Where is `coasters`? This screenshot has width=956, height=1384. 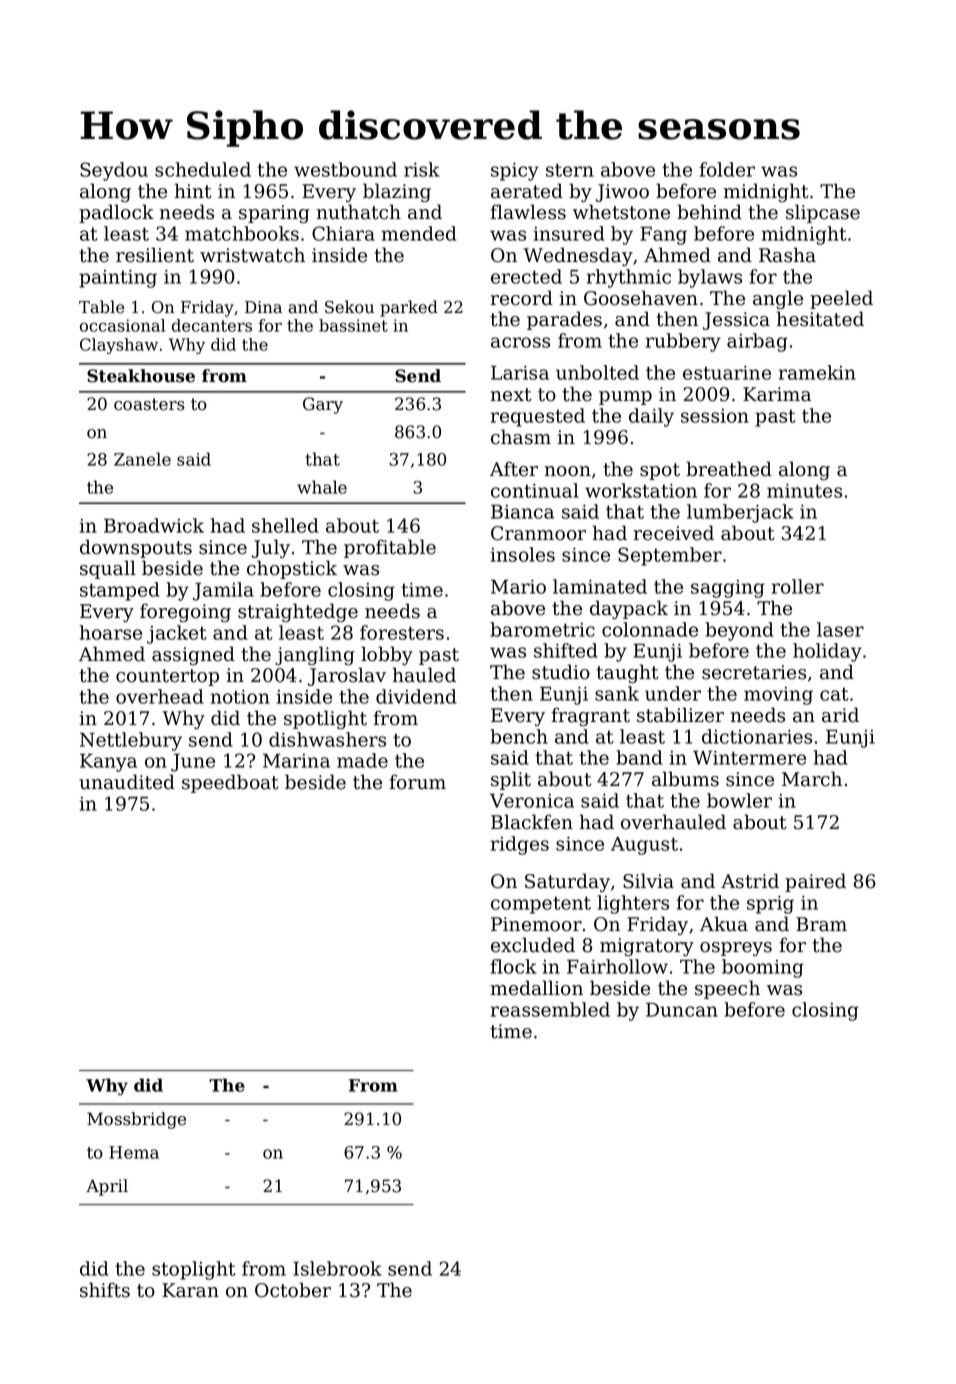
coasters is located at coordinates (149, 404).
